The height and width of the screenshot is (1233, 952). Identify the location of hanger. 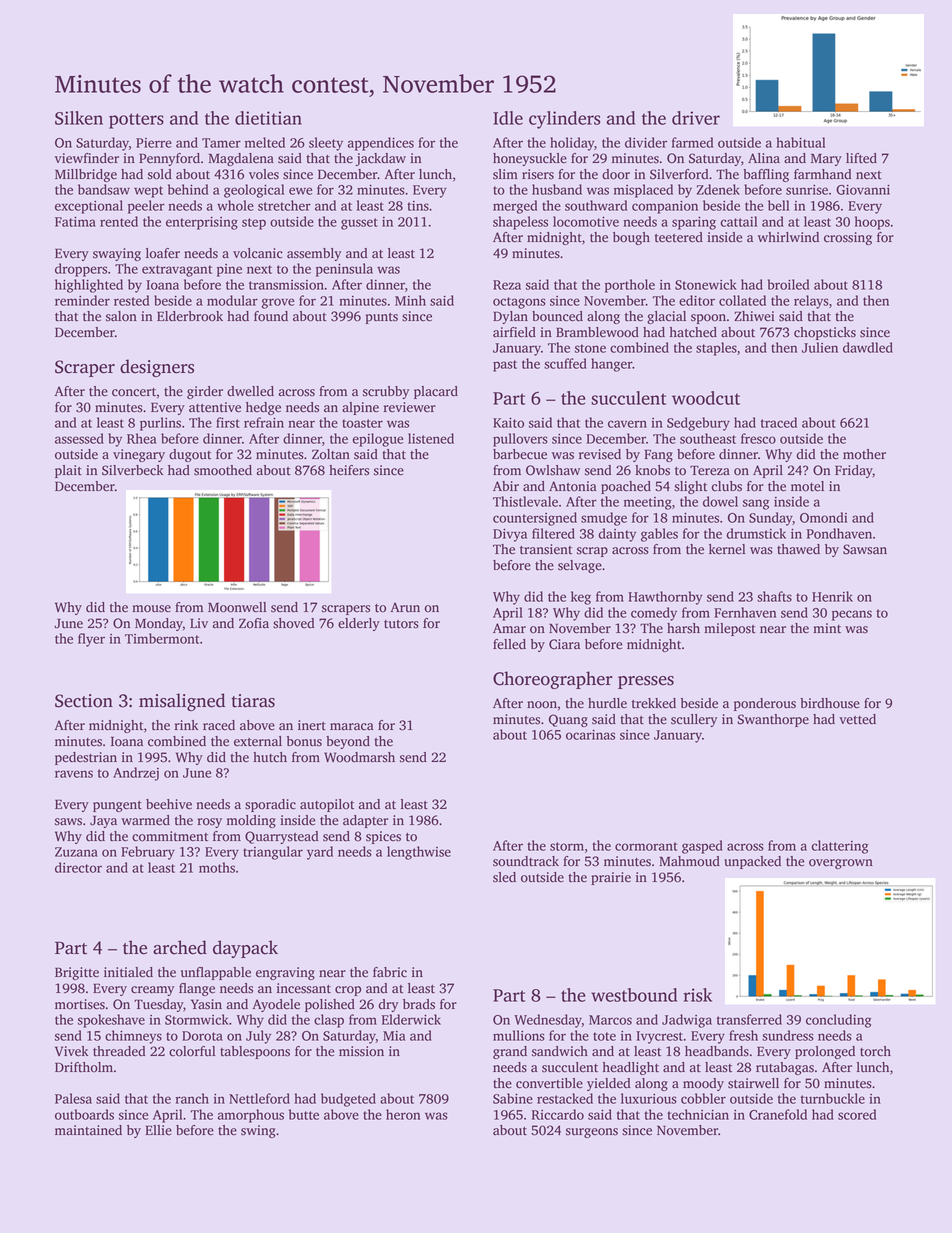
(612, 365).
